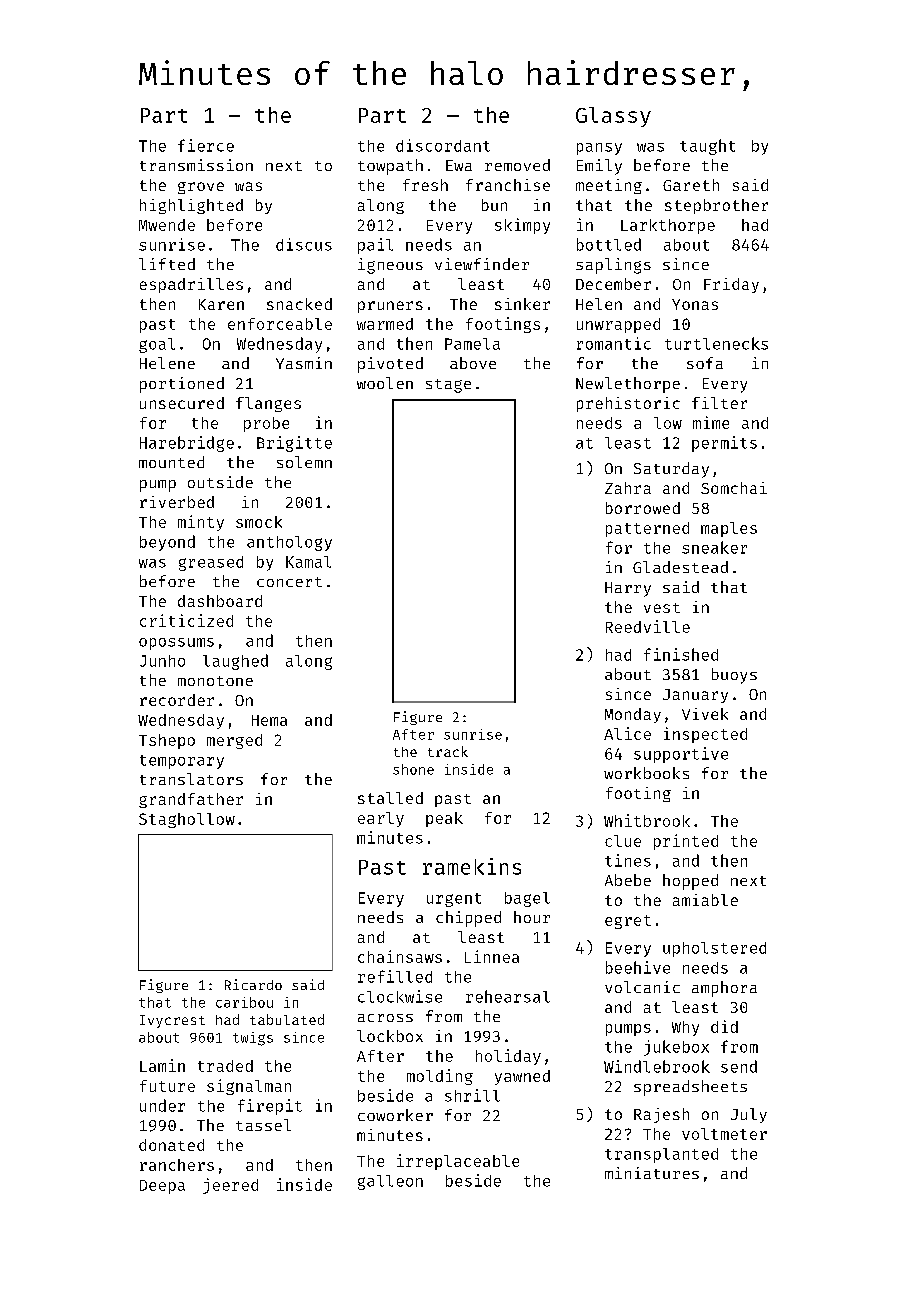  I want to click on towpath, so click(390, 167).
